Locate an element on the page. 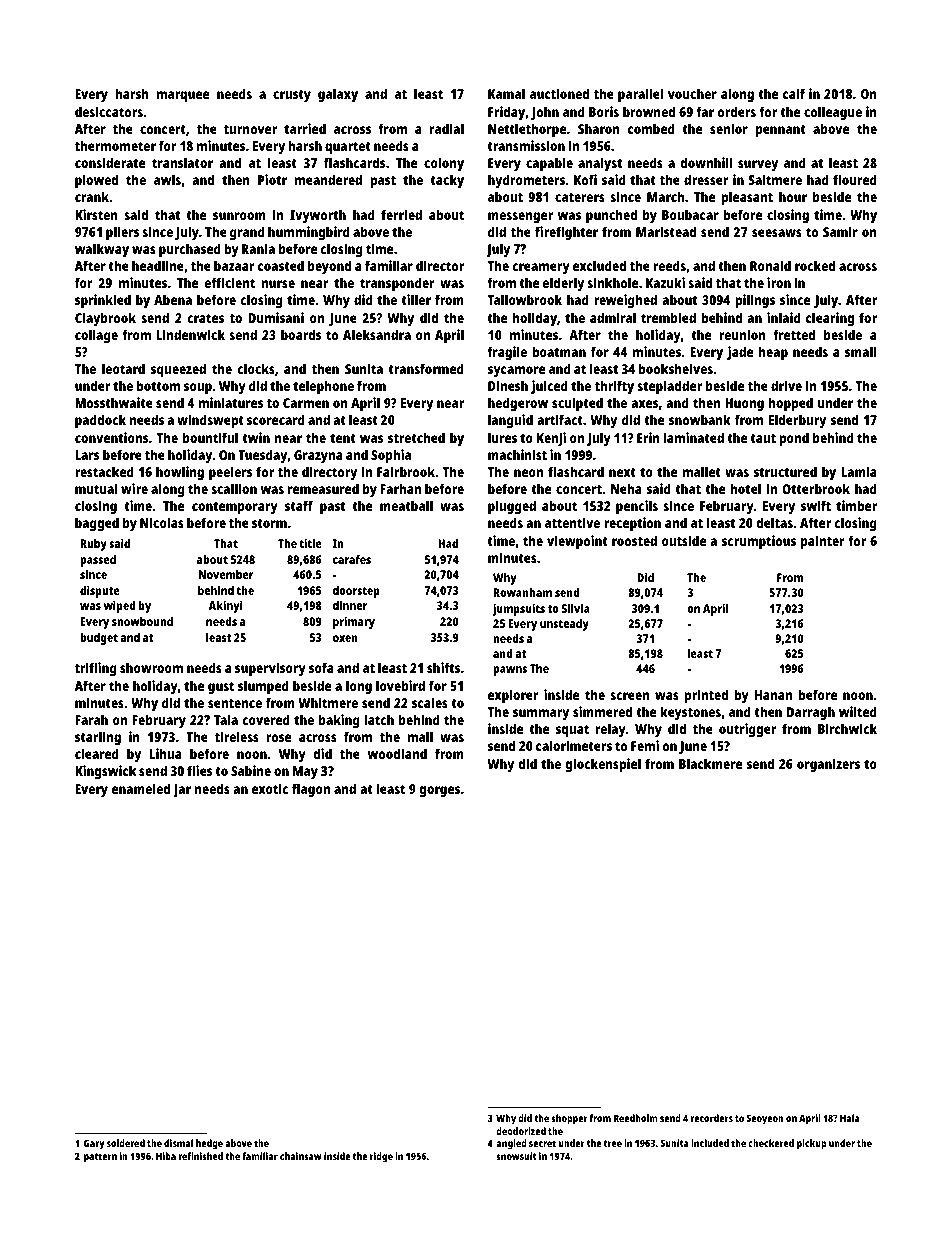 The width and height of the document is (952, 1233). crusty is located at coordinates (292, 96).
